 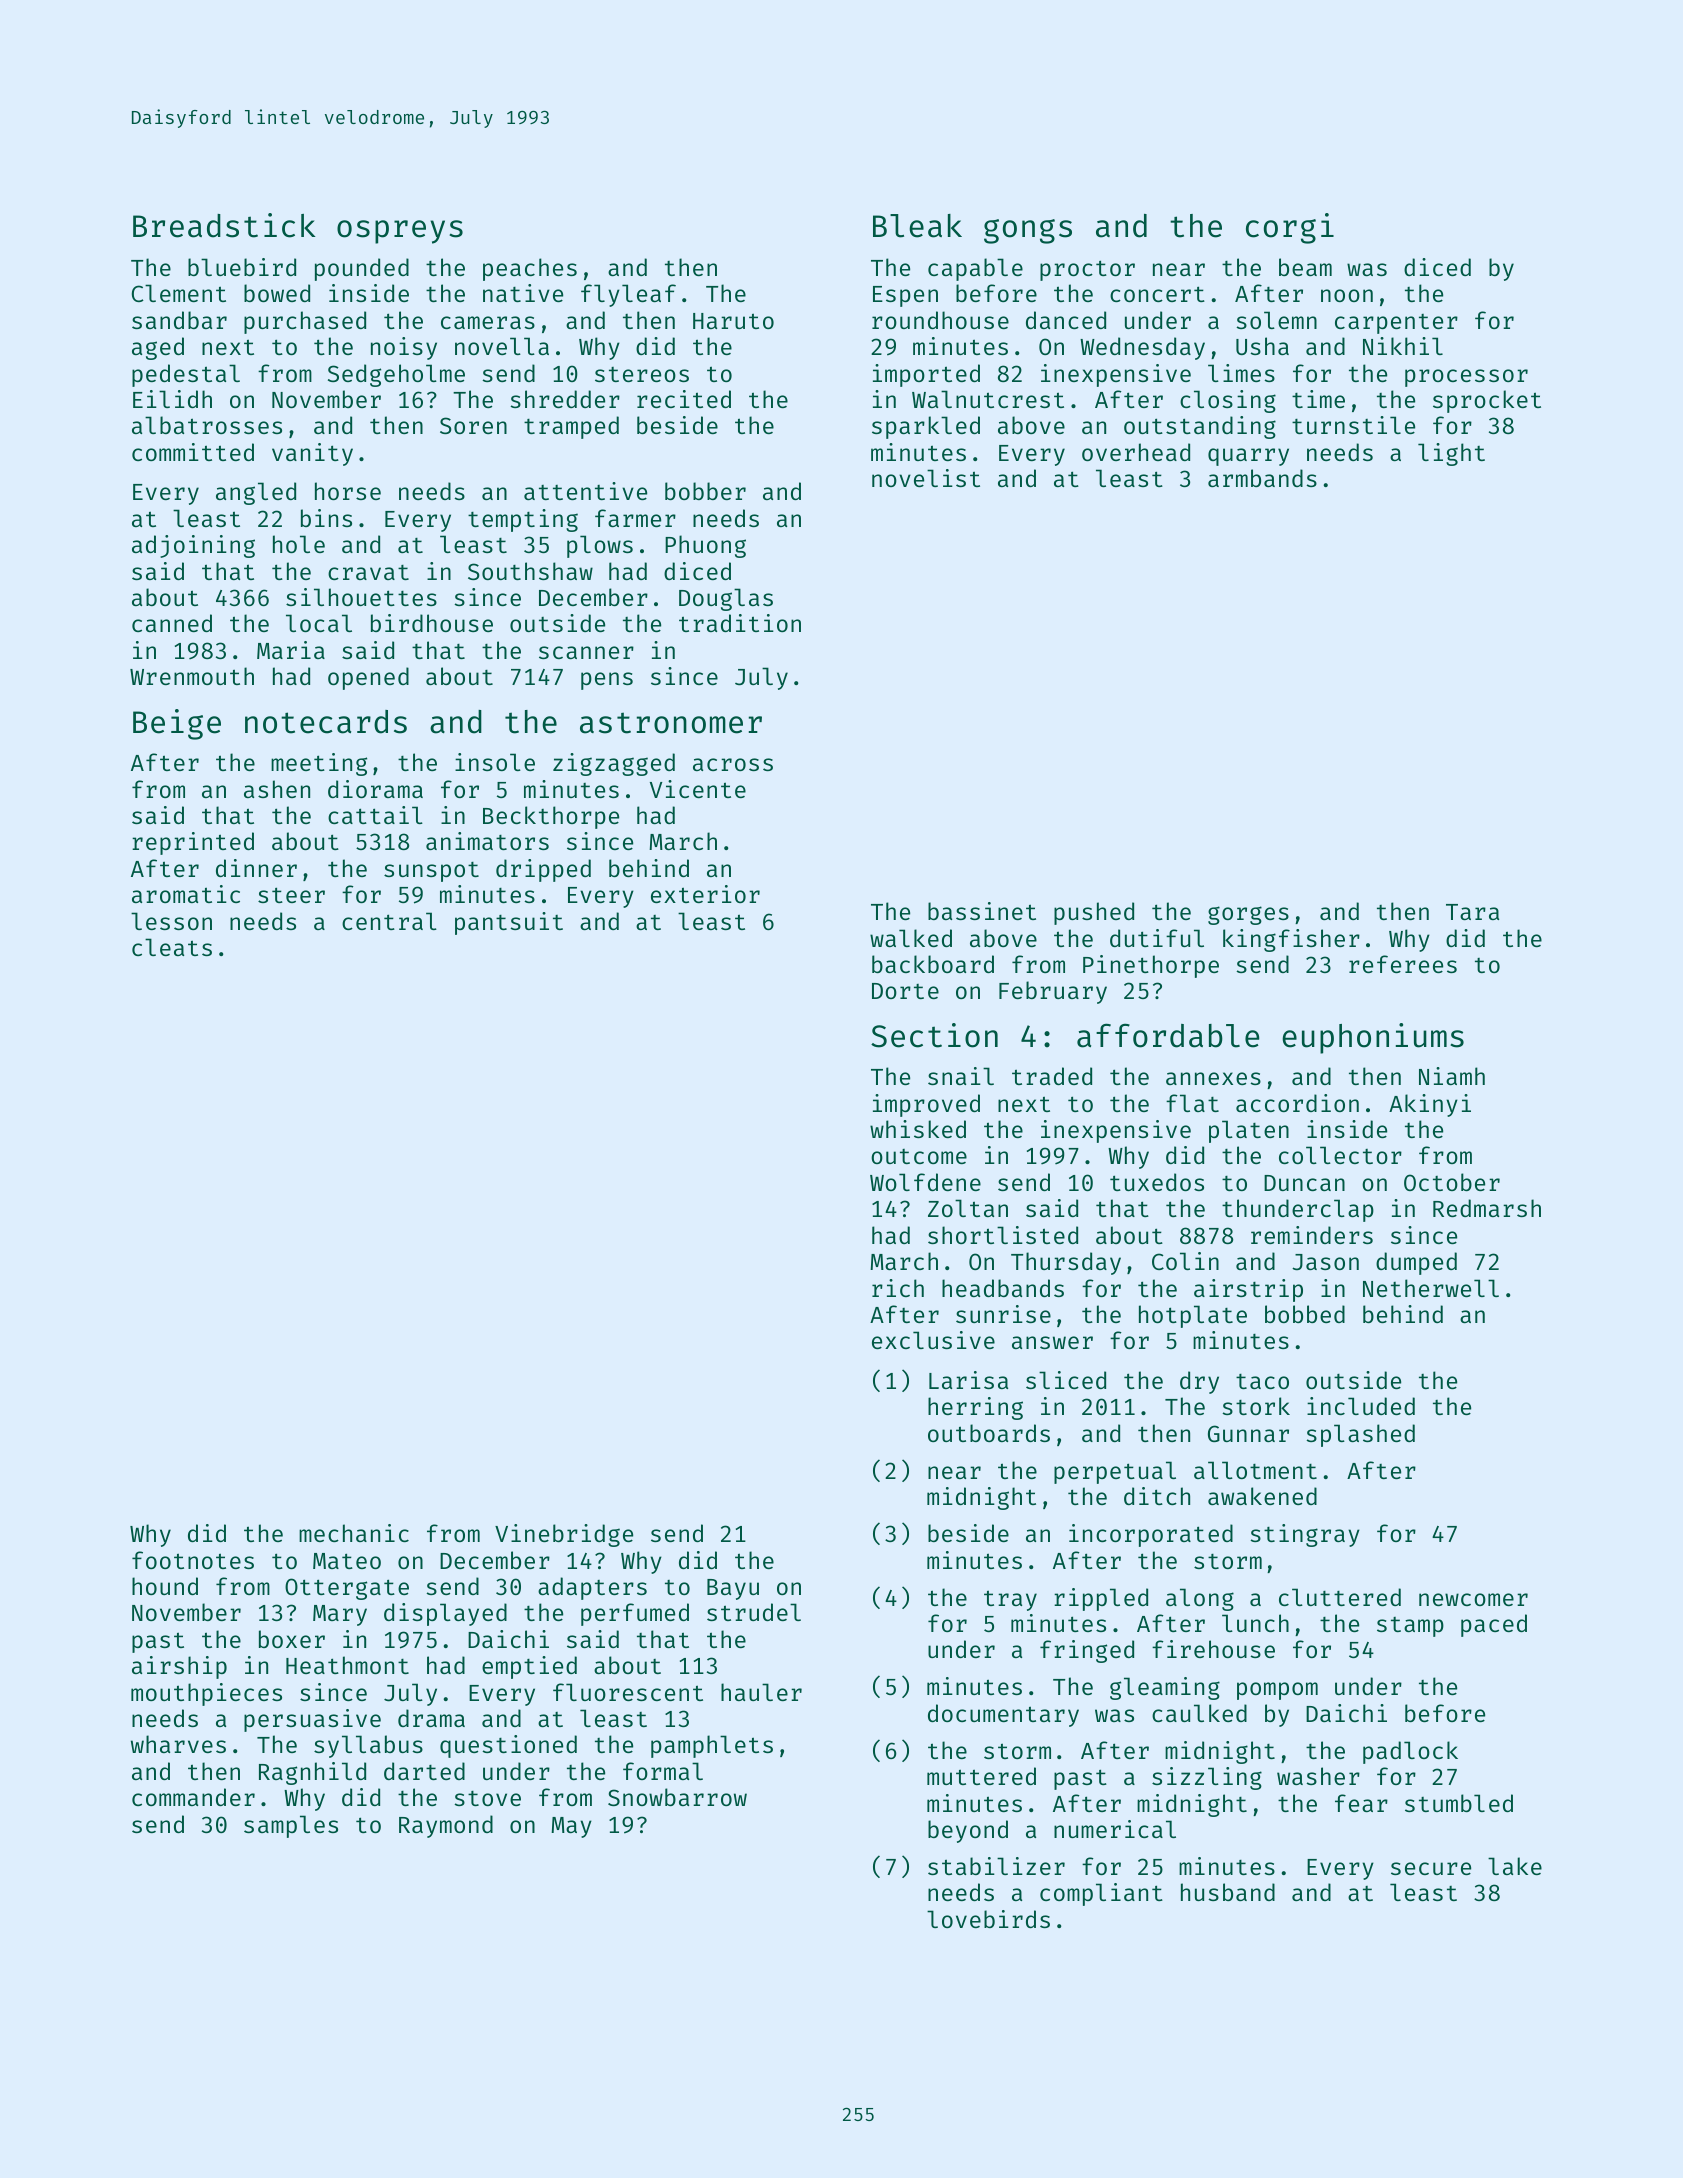 What do you see at coordinates (171, 921) in the page?
I see `lesson` at bounding box center [171, 921].
